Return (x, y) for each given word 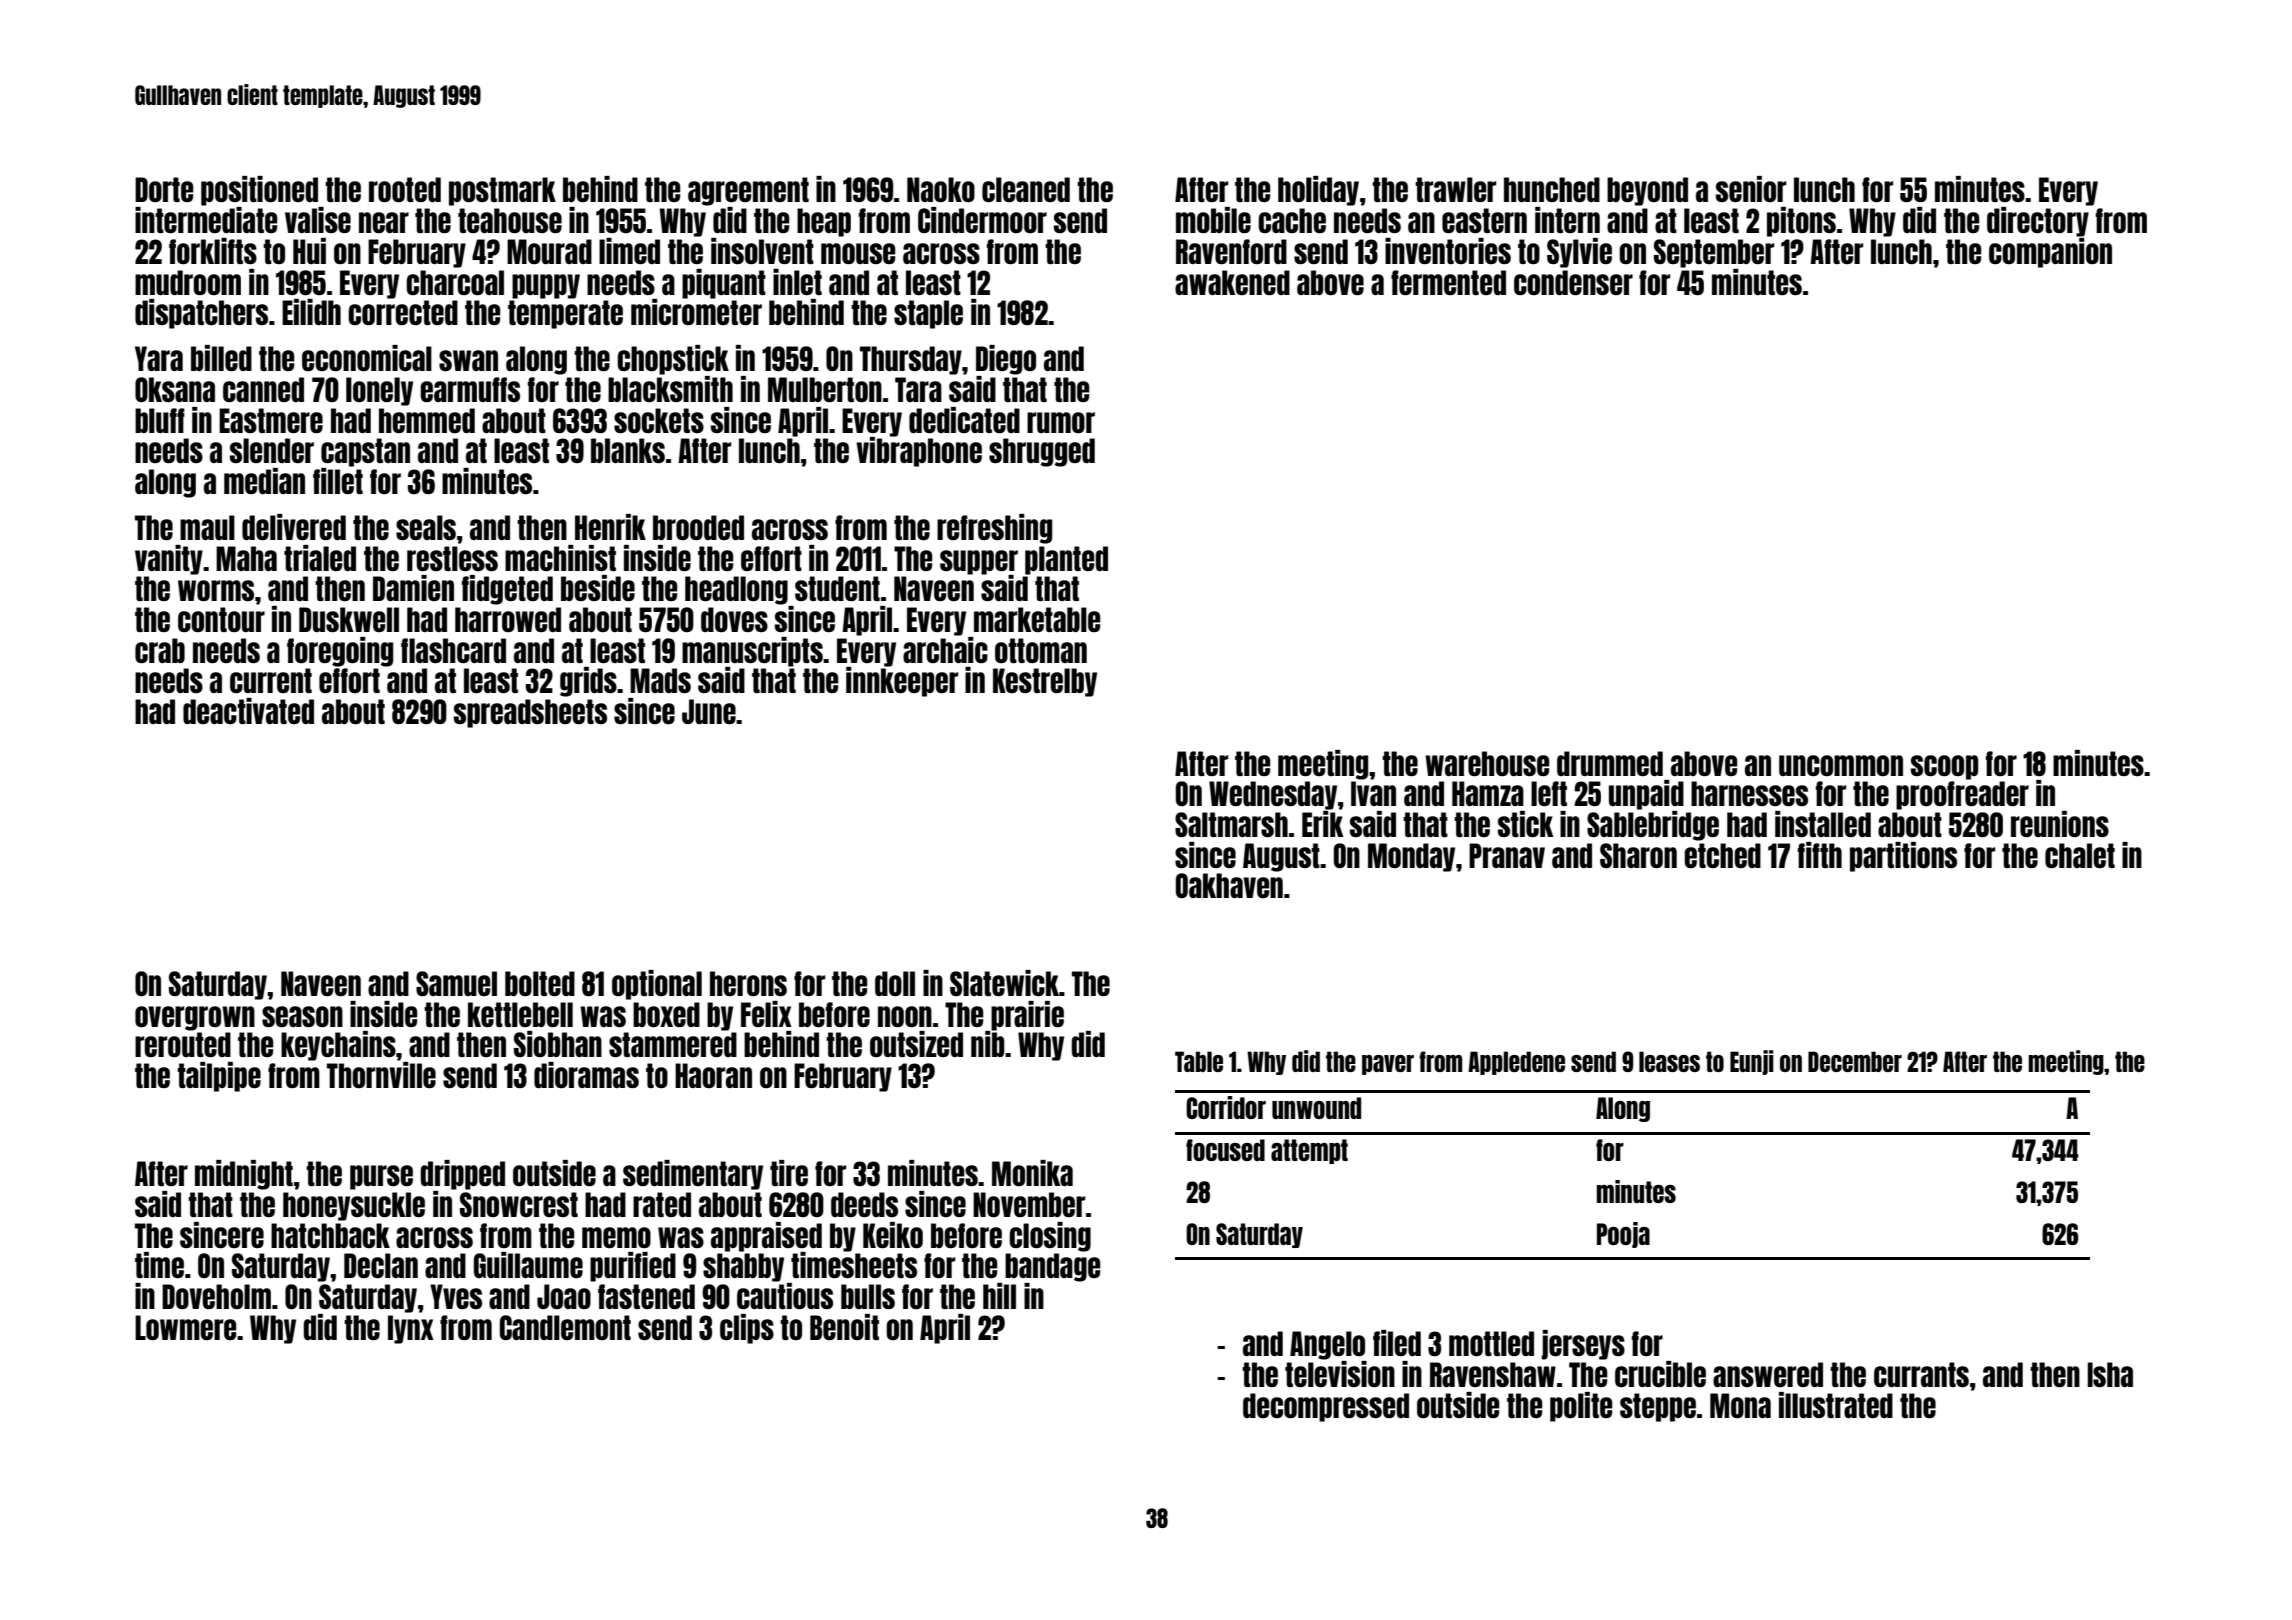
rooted (405, 189)
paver (1388, 1065)
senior (1751, 189)
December (1855, 1061)
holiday (1318, 191)
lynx (411, 1329)
